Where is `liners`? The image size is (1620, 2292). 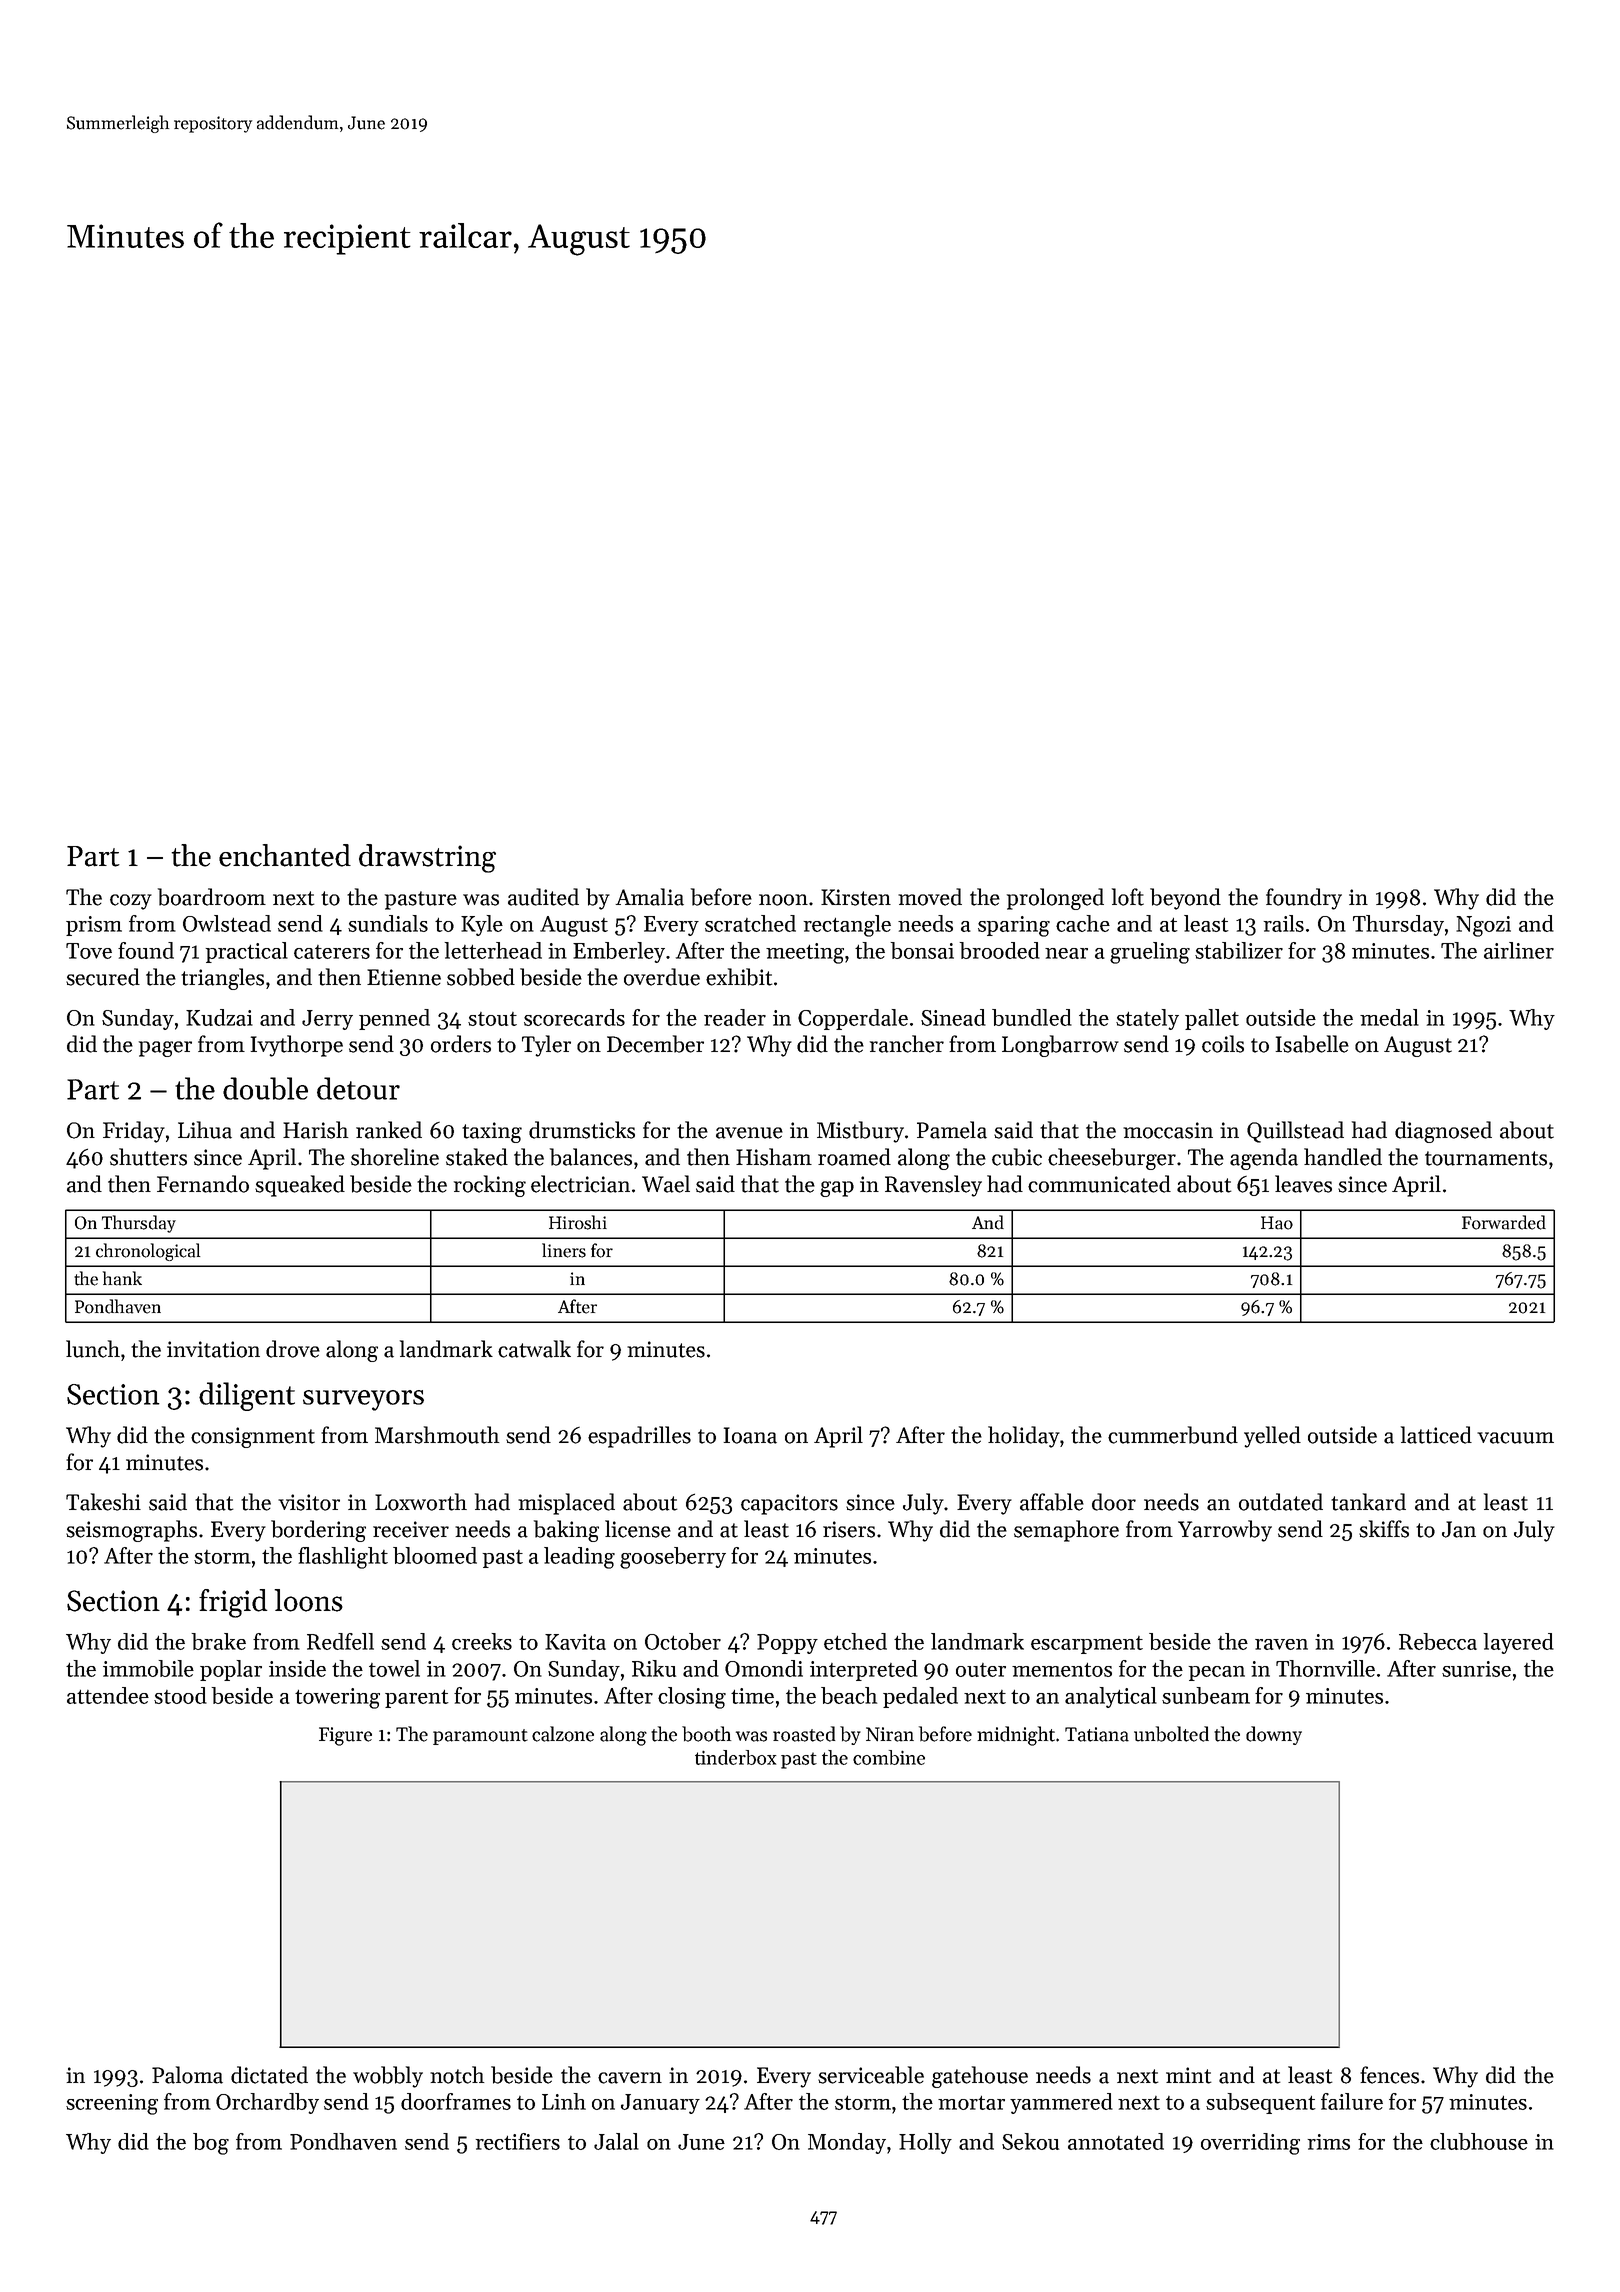
liners is located at coordinates (564, 1250).
